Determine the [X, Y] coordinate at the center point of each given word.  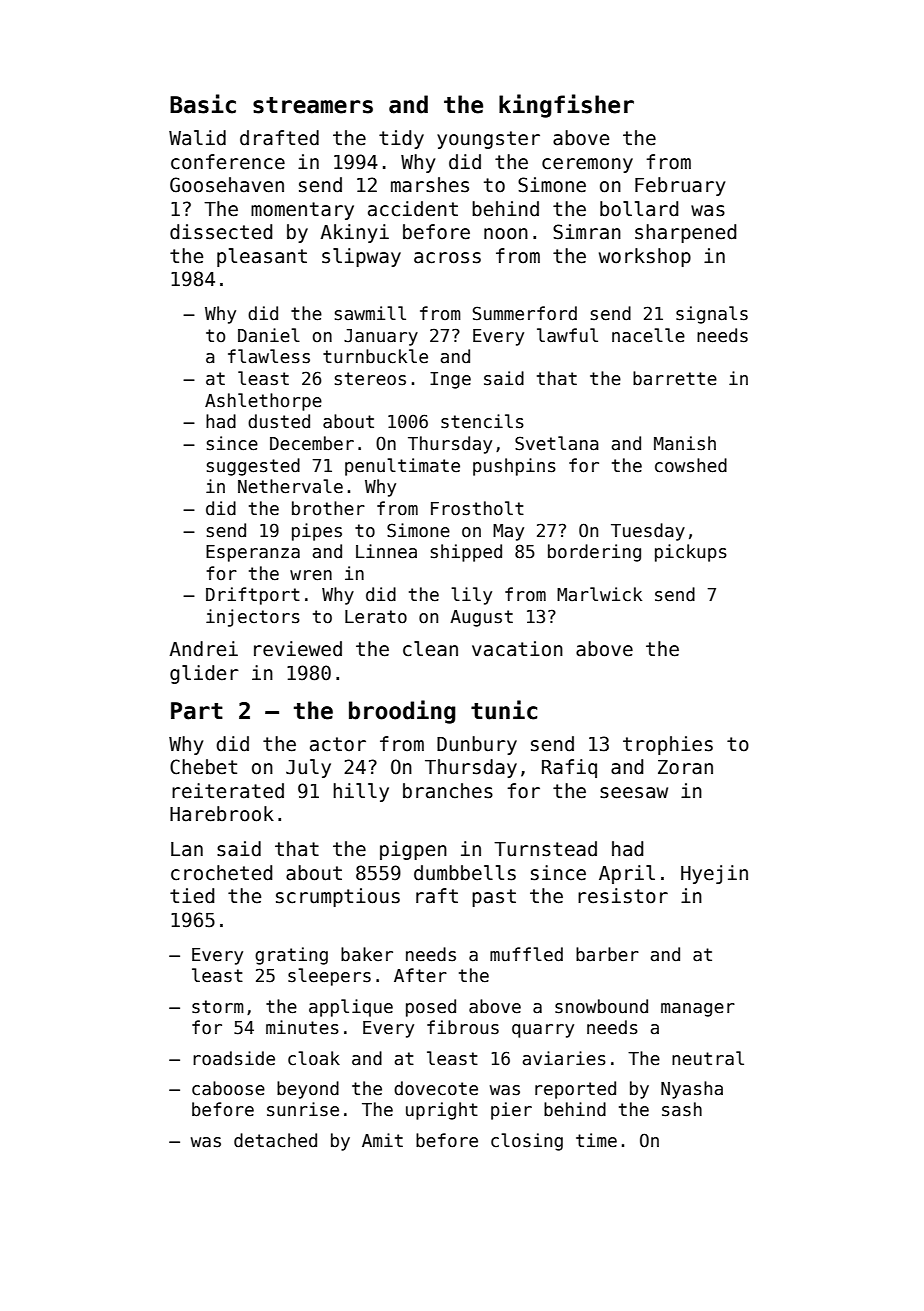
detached [275, 1140]
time [596, 1140]
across [447, 258]
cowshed [691, 465]
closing [527, 1142]
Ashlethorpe [263, 402]
